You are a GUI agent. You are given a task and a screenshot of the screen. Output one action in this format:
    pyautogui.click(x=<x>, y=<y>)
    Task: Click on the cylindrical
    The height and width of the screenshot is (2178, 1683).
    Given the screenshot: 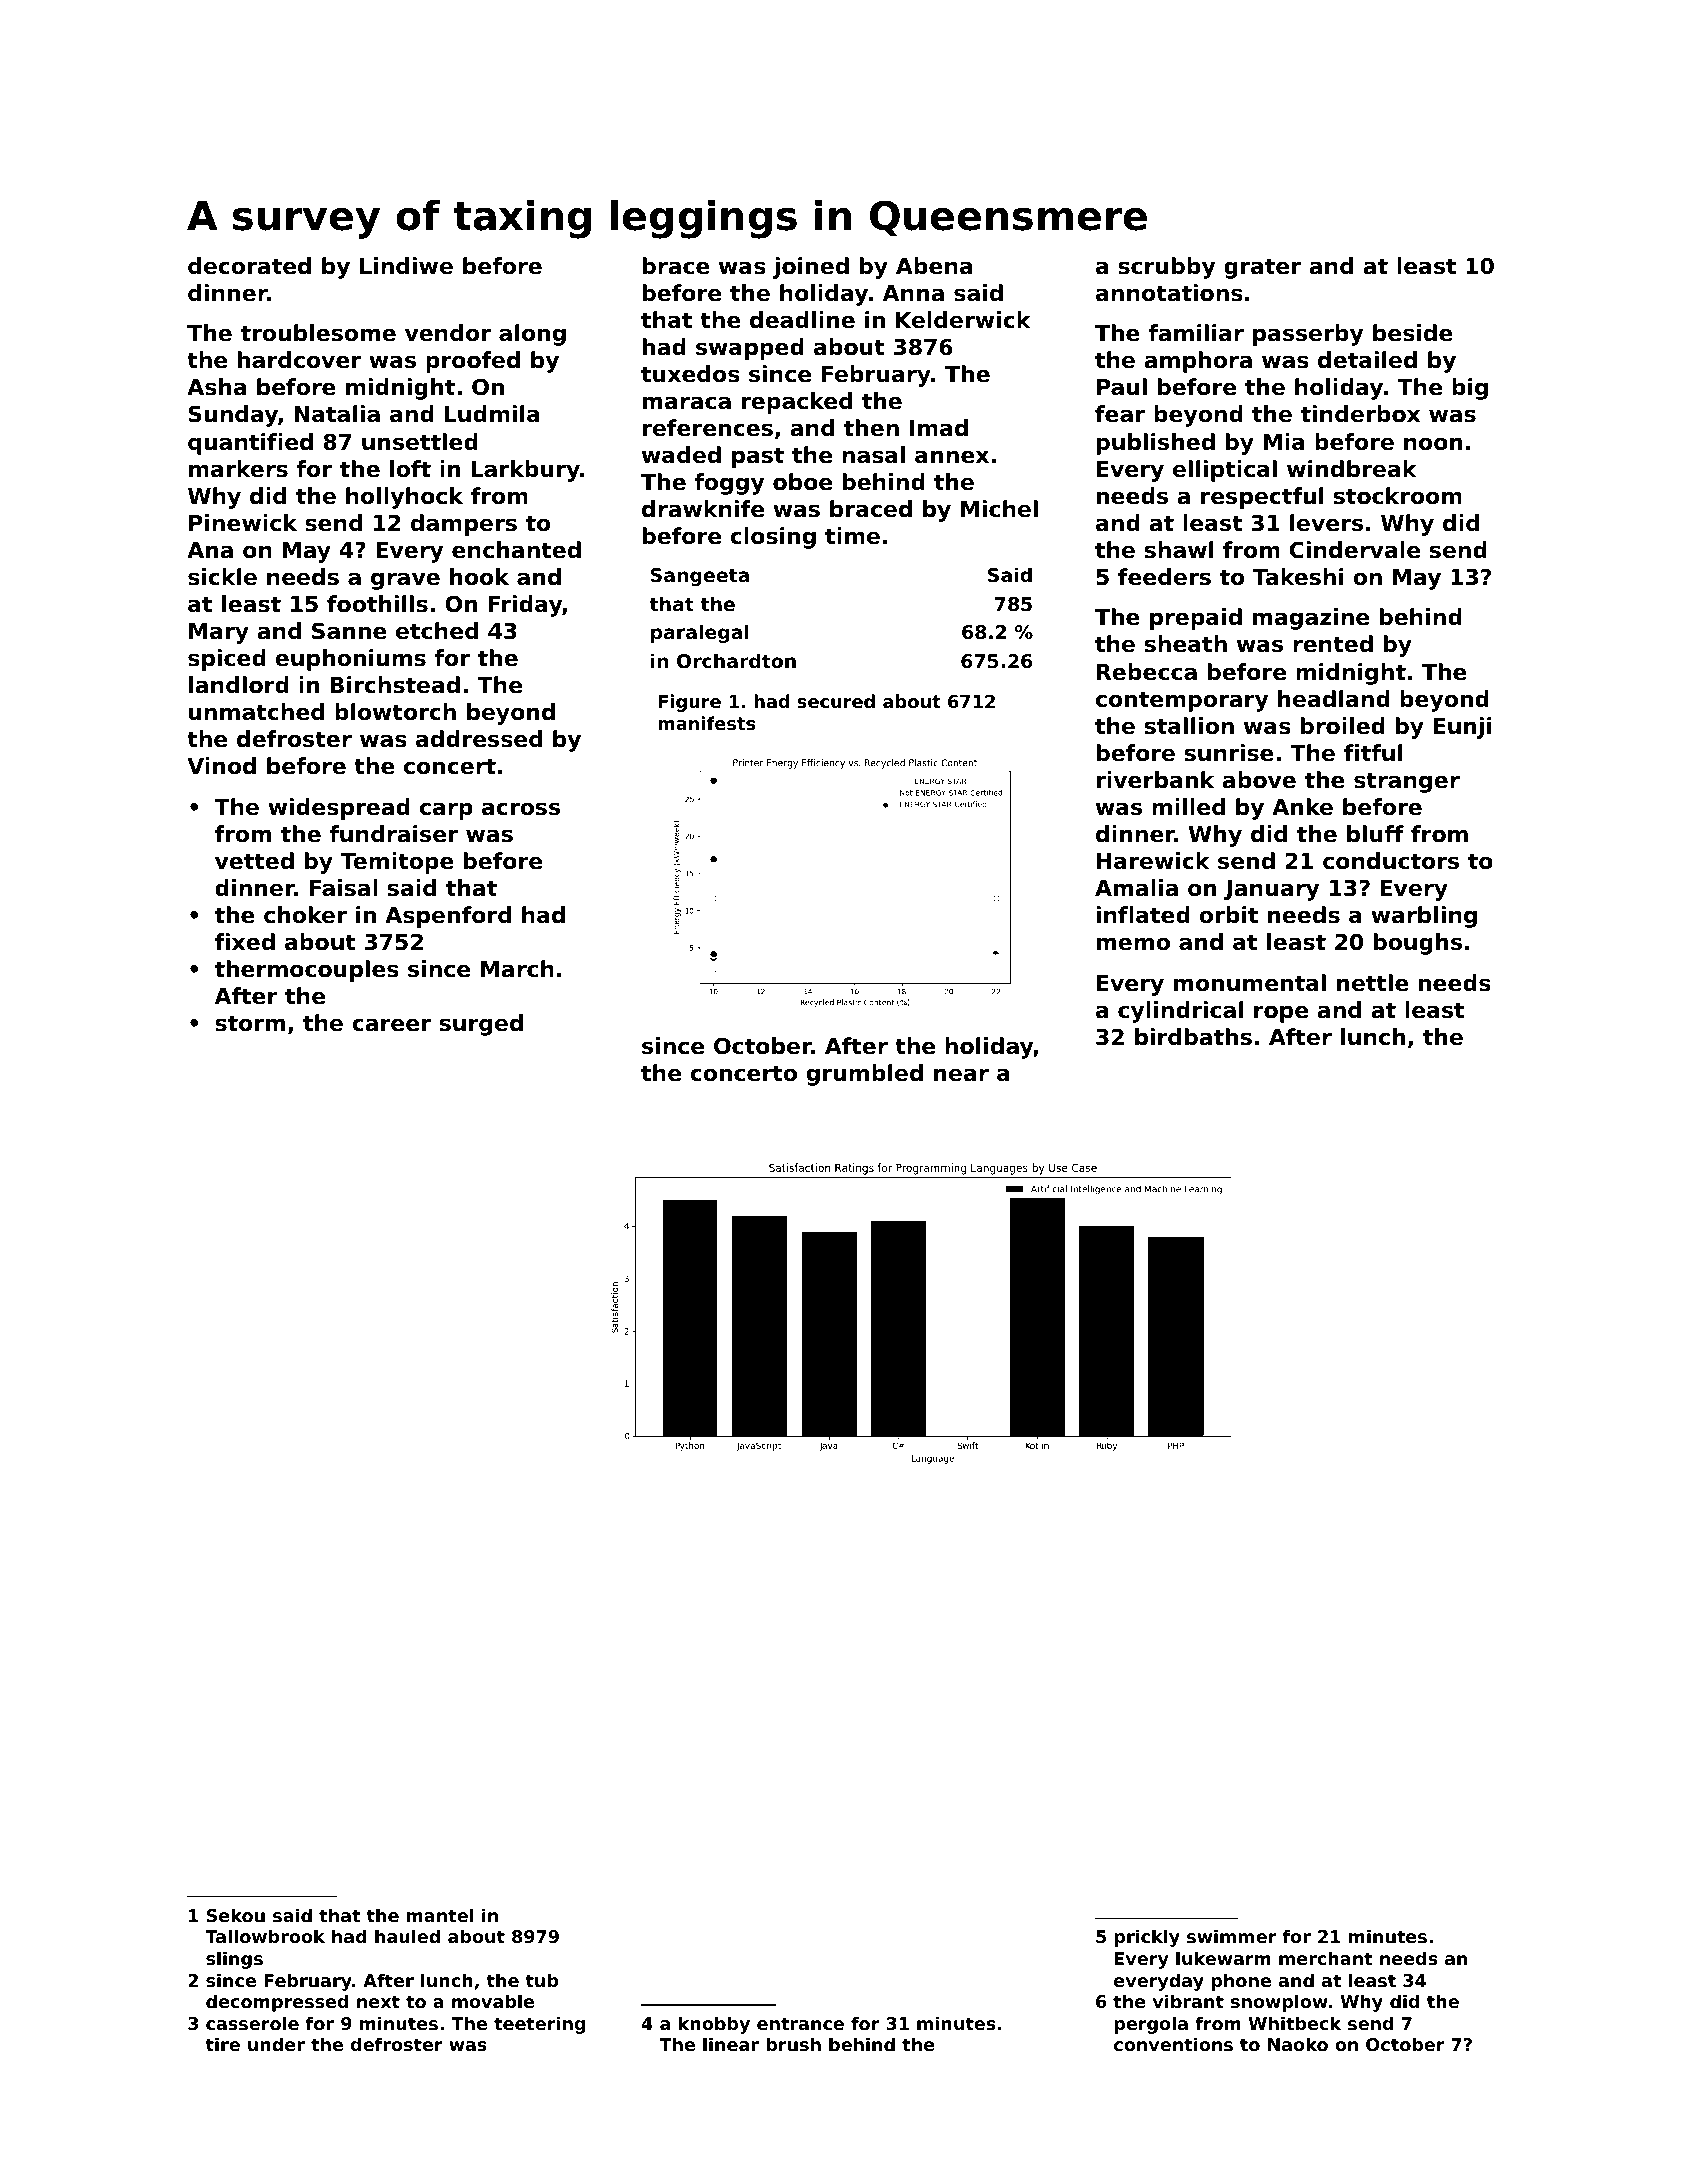 What is the action you would take?
    pyautogui.click(x=1180, y=1012)
